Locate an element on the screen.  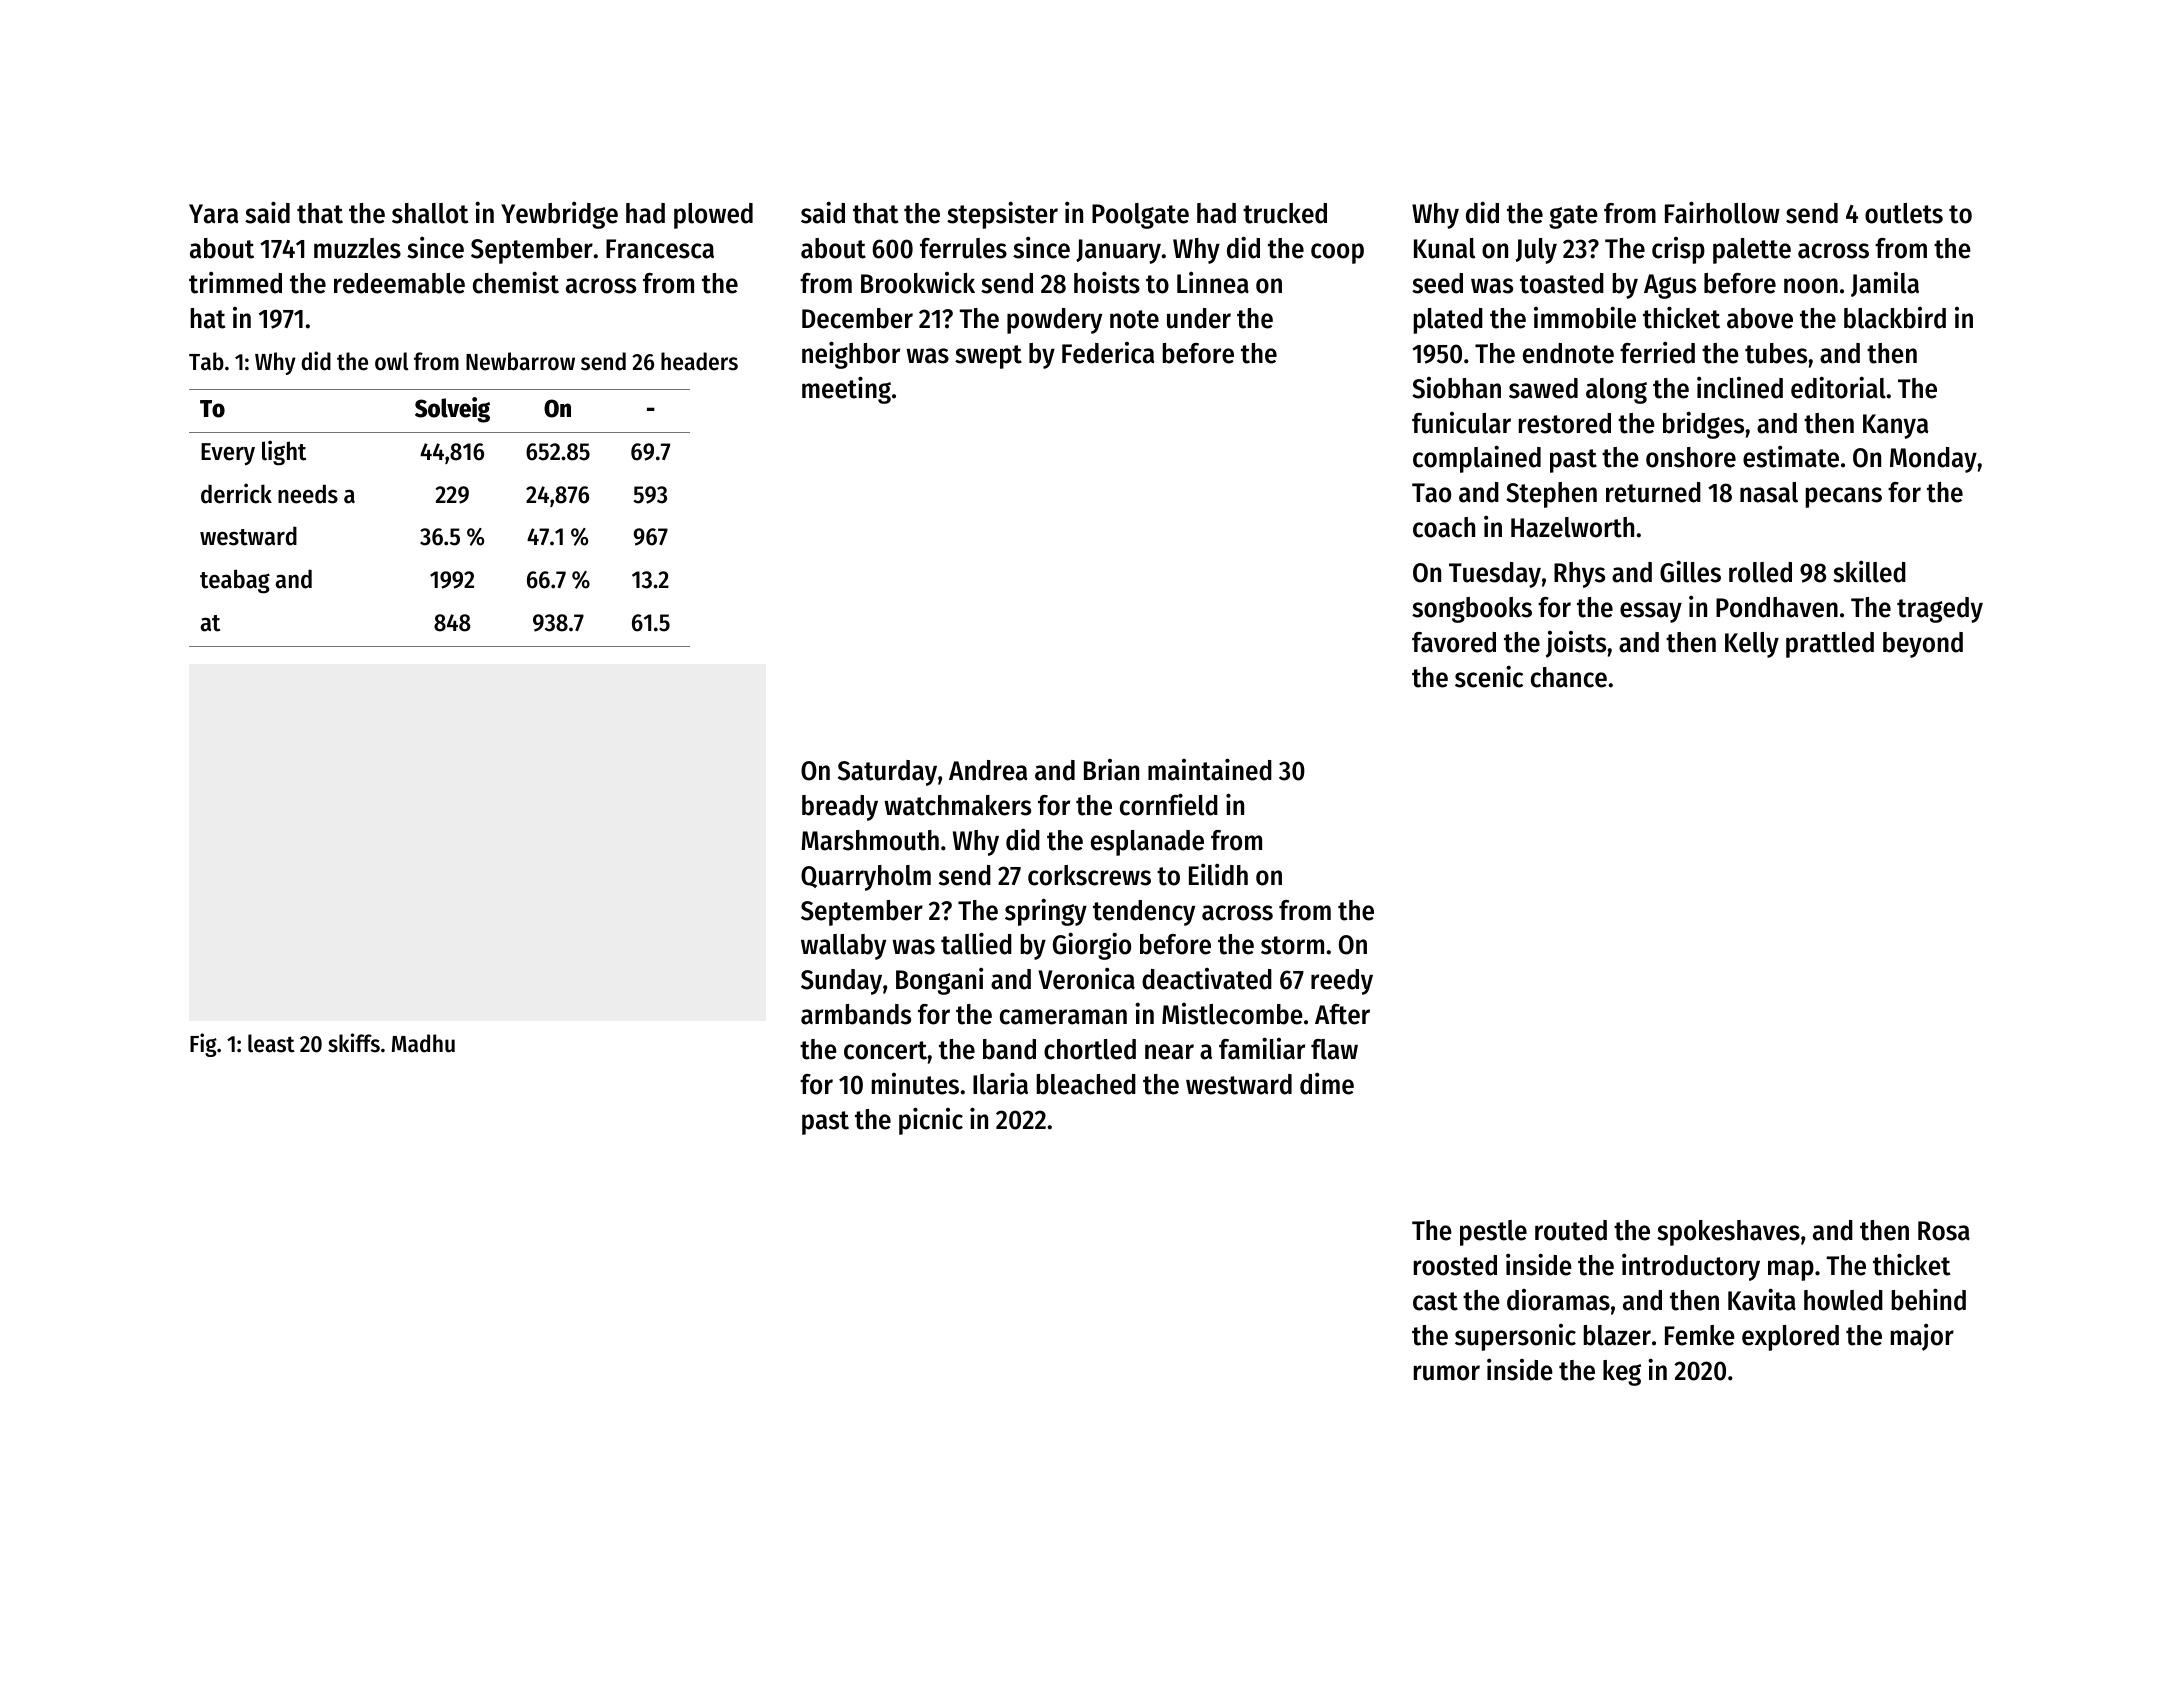
Kelly is located at coordinates (1752, 645).
